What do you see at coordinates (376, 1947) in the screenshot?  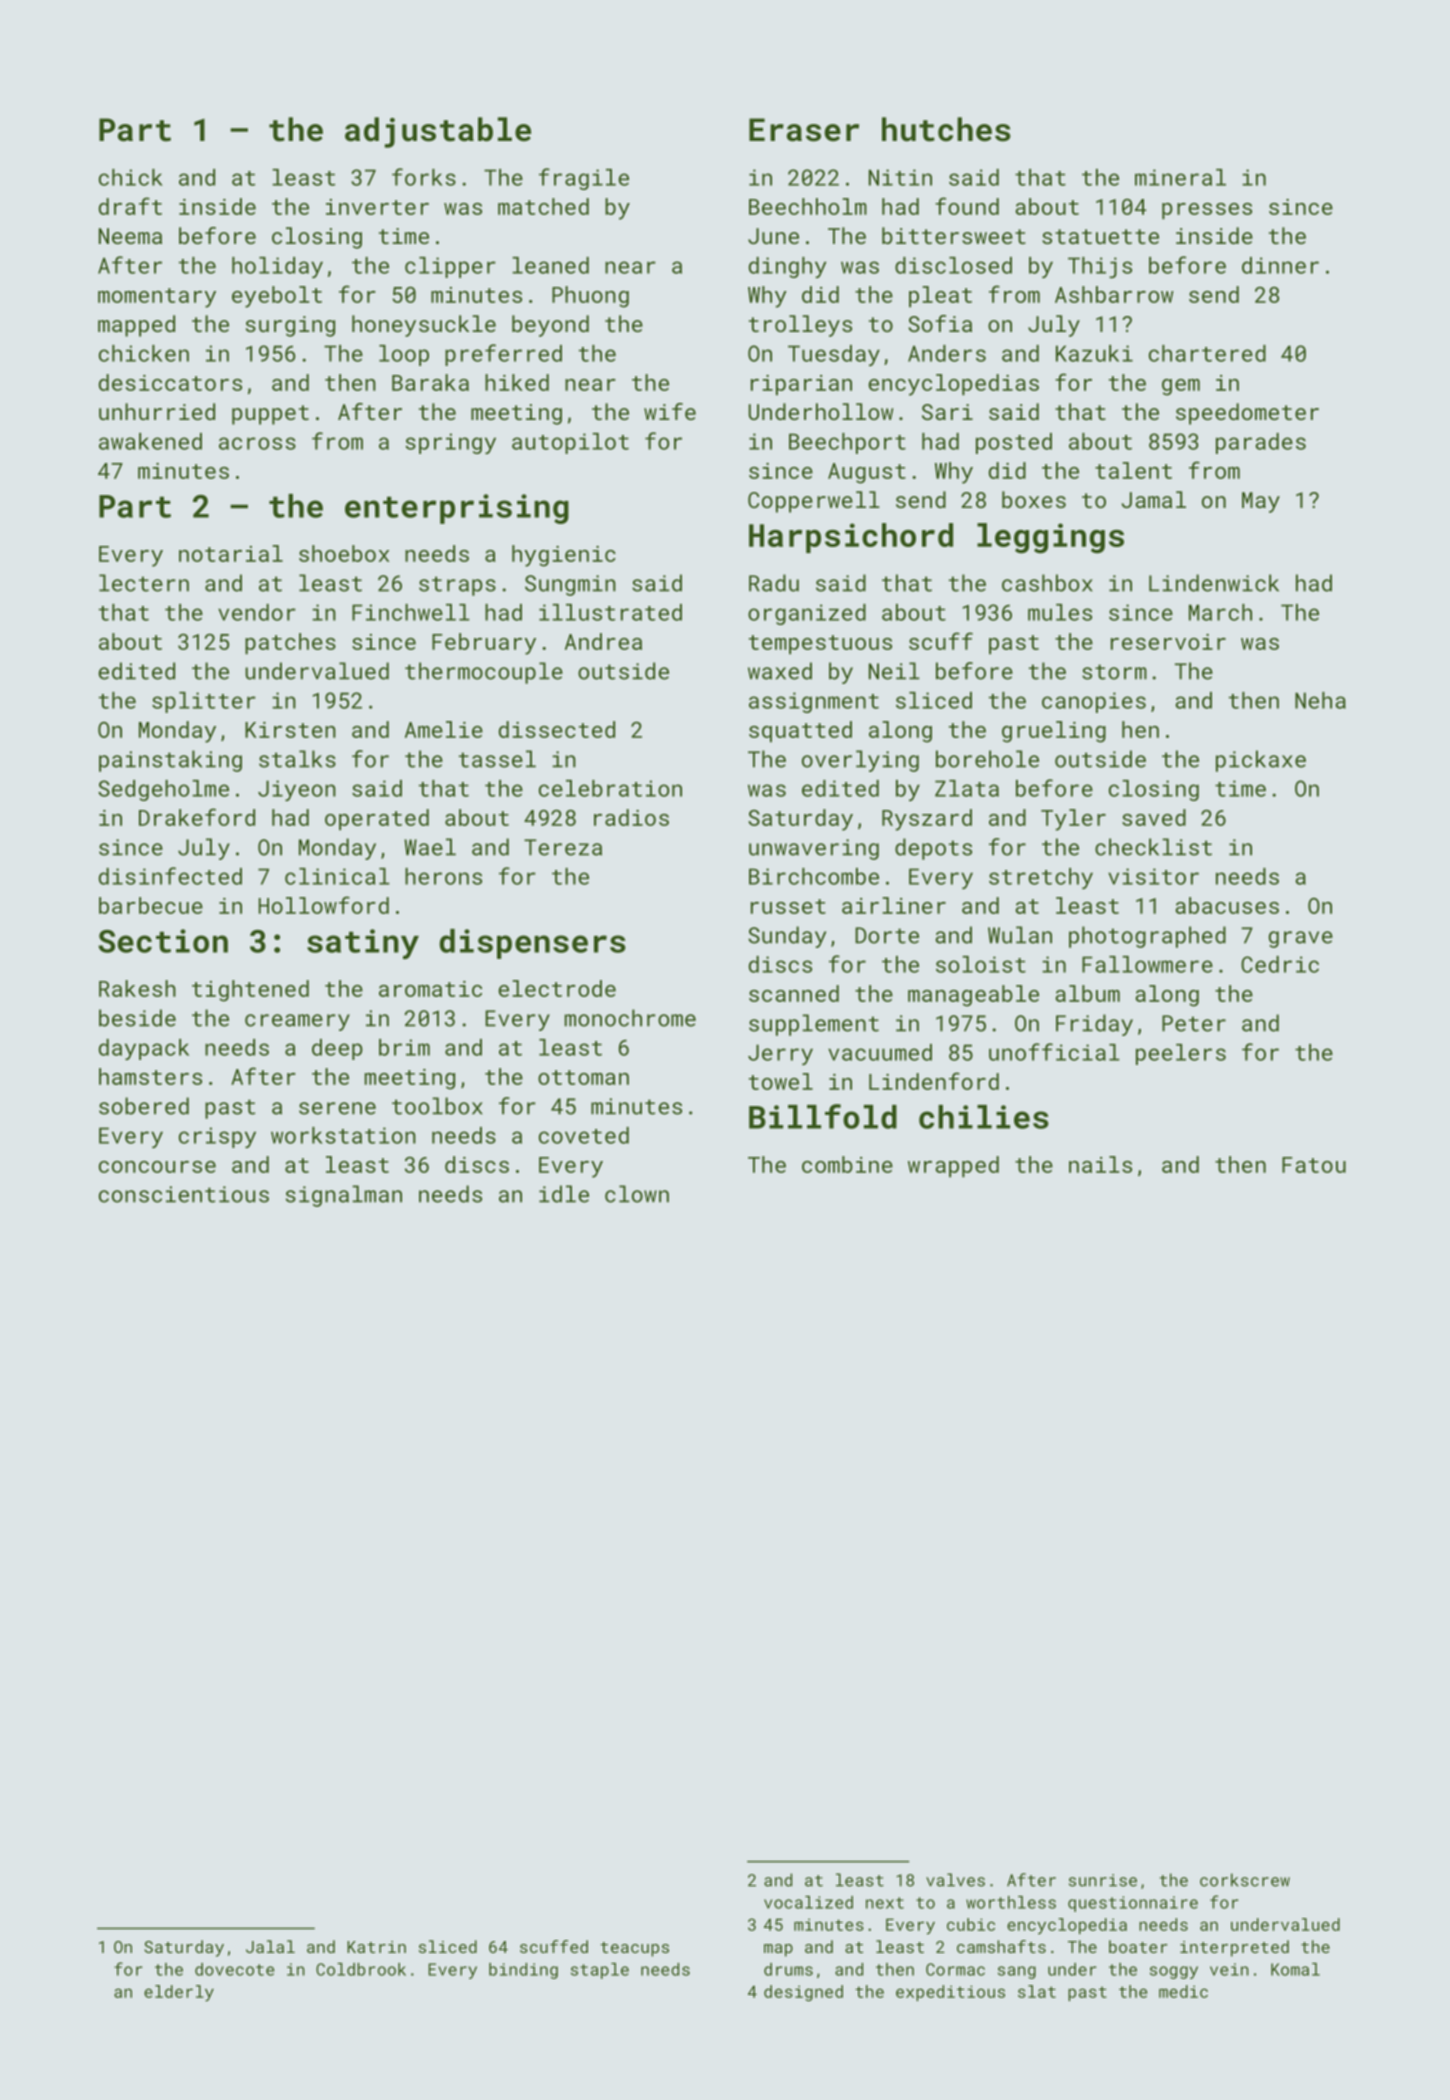 I see `Katrin` at bounding box center [376, 1947].
